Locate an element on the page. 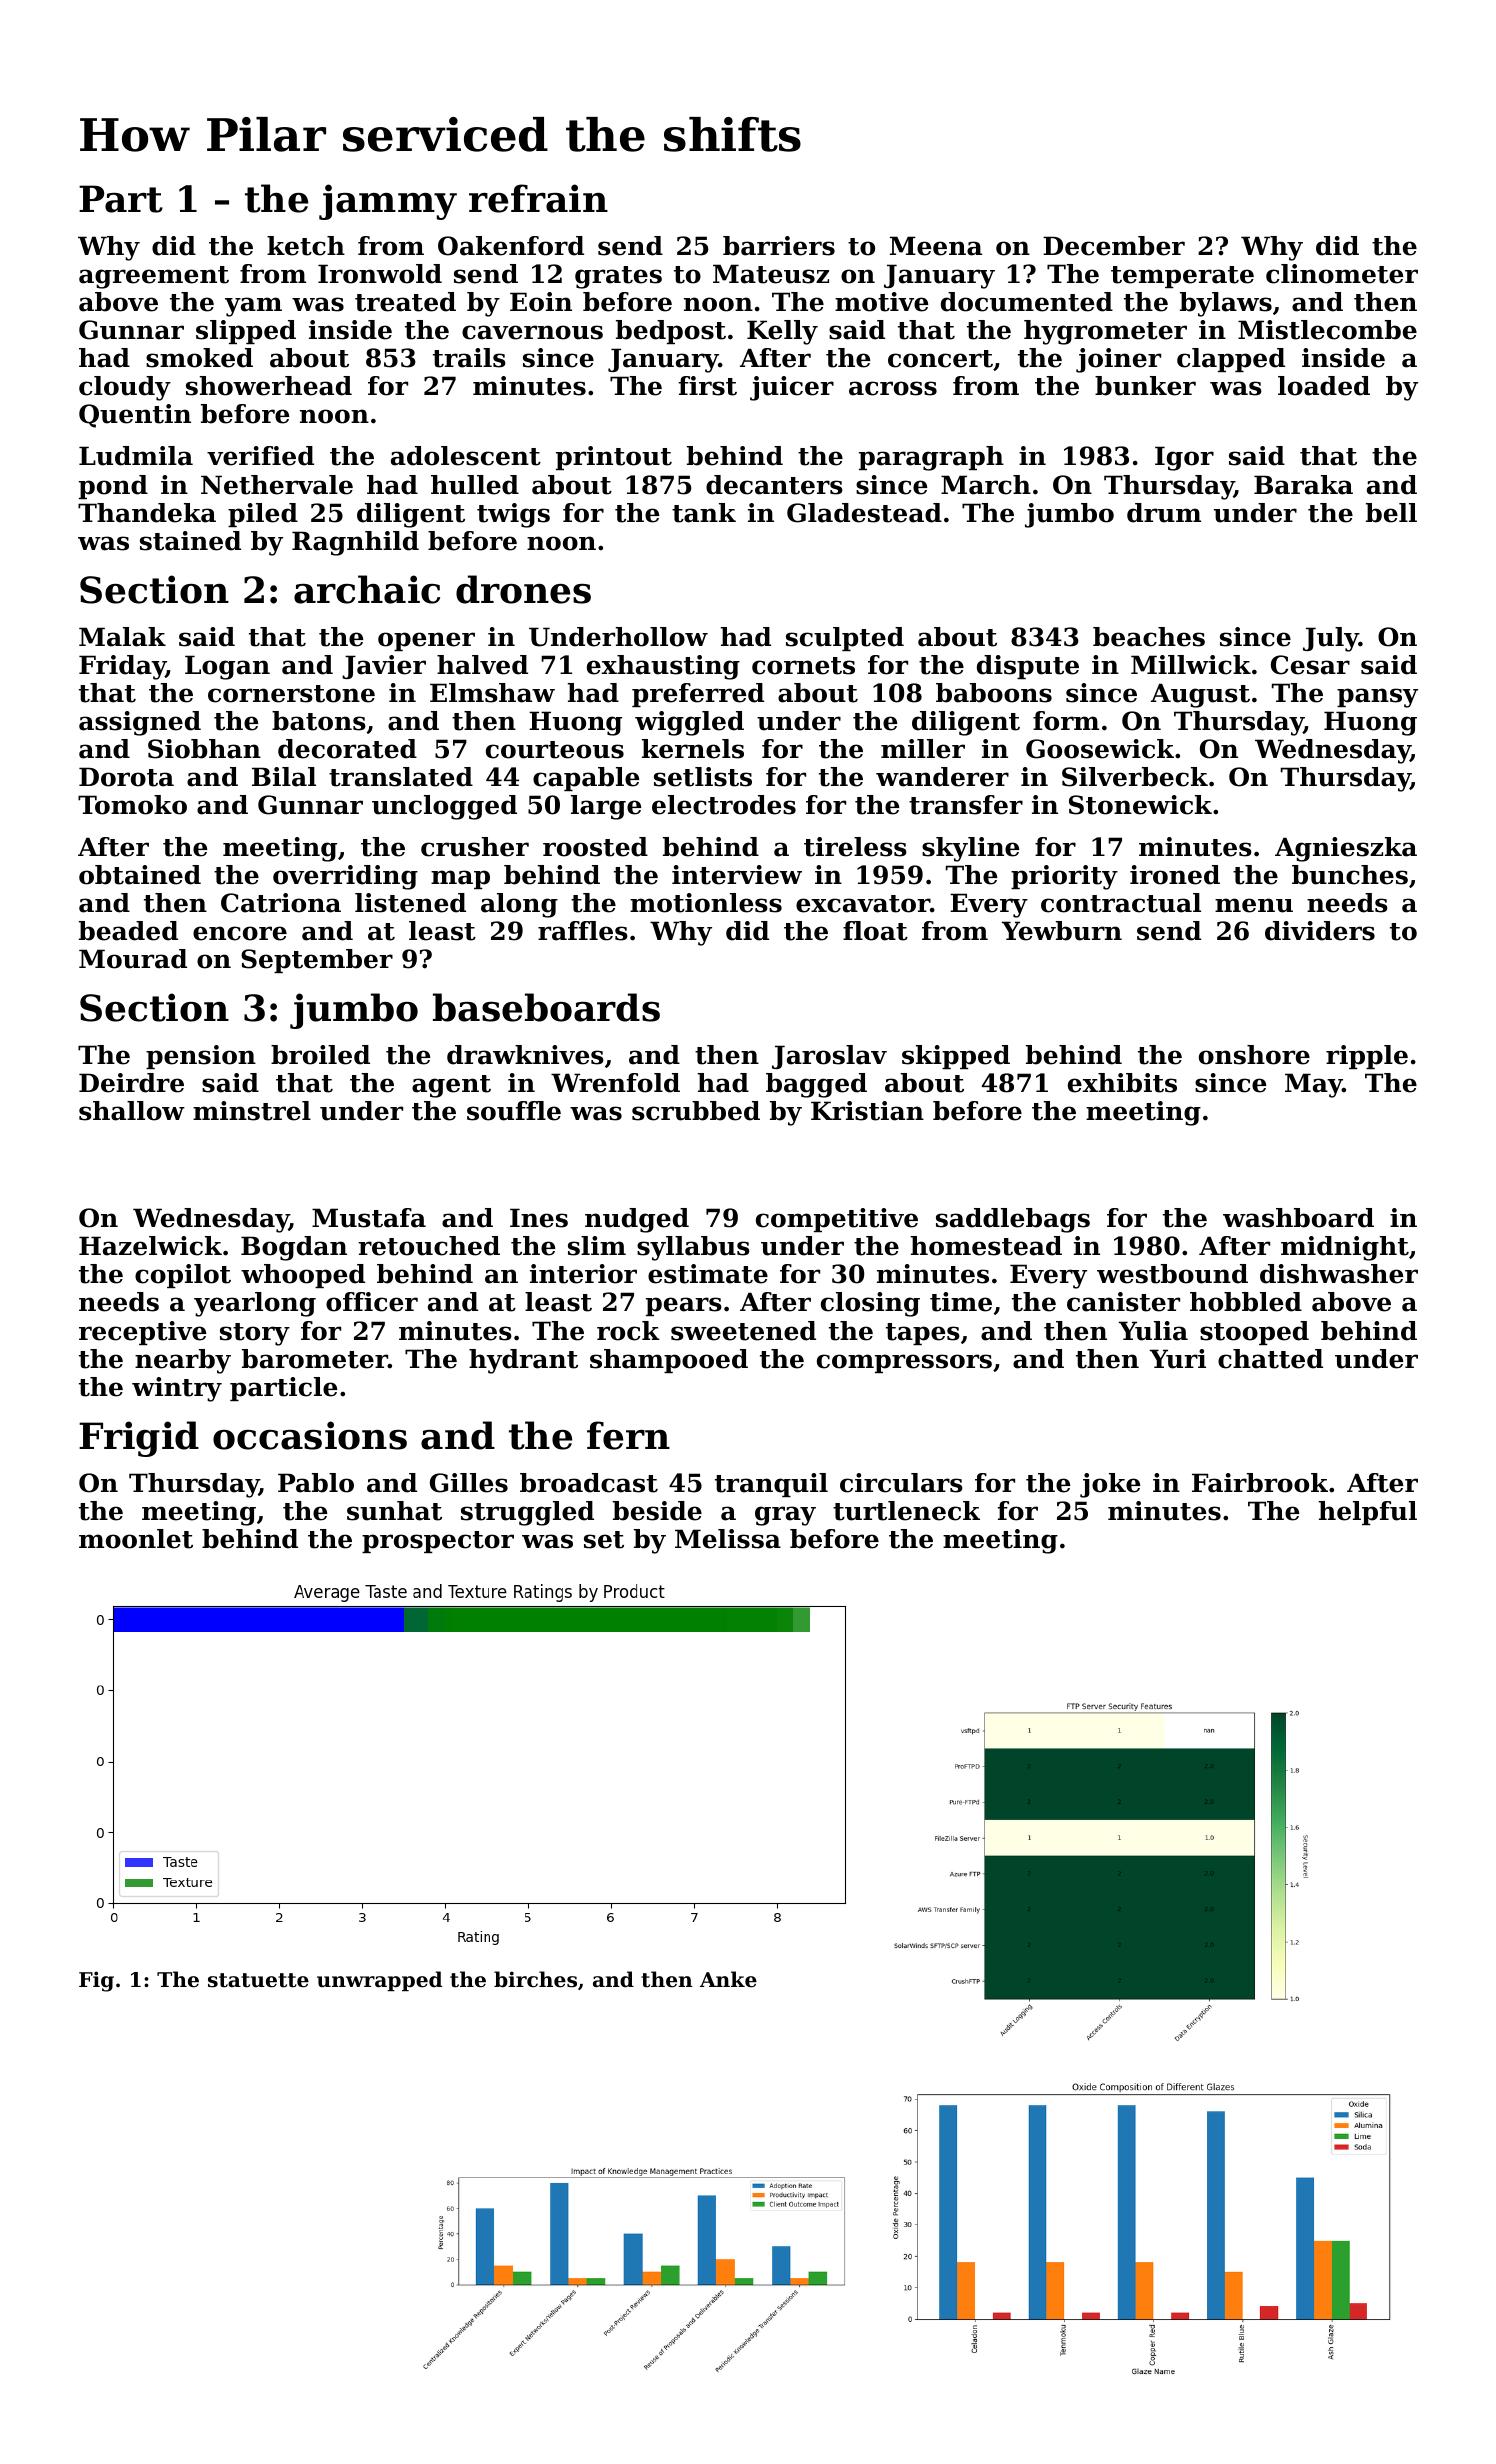 This document has width=1496, height=2464. Baraka is located at coordinates (1303, 485).
